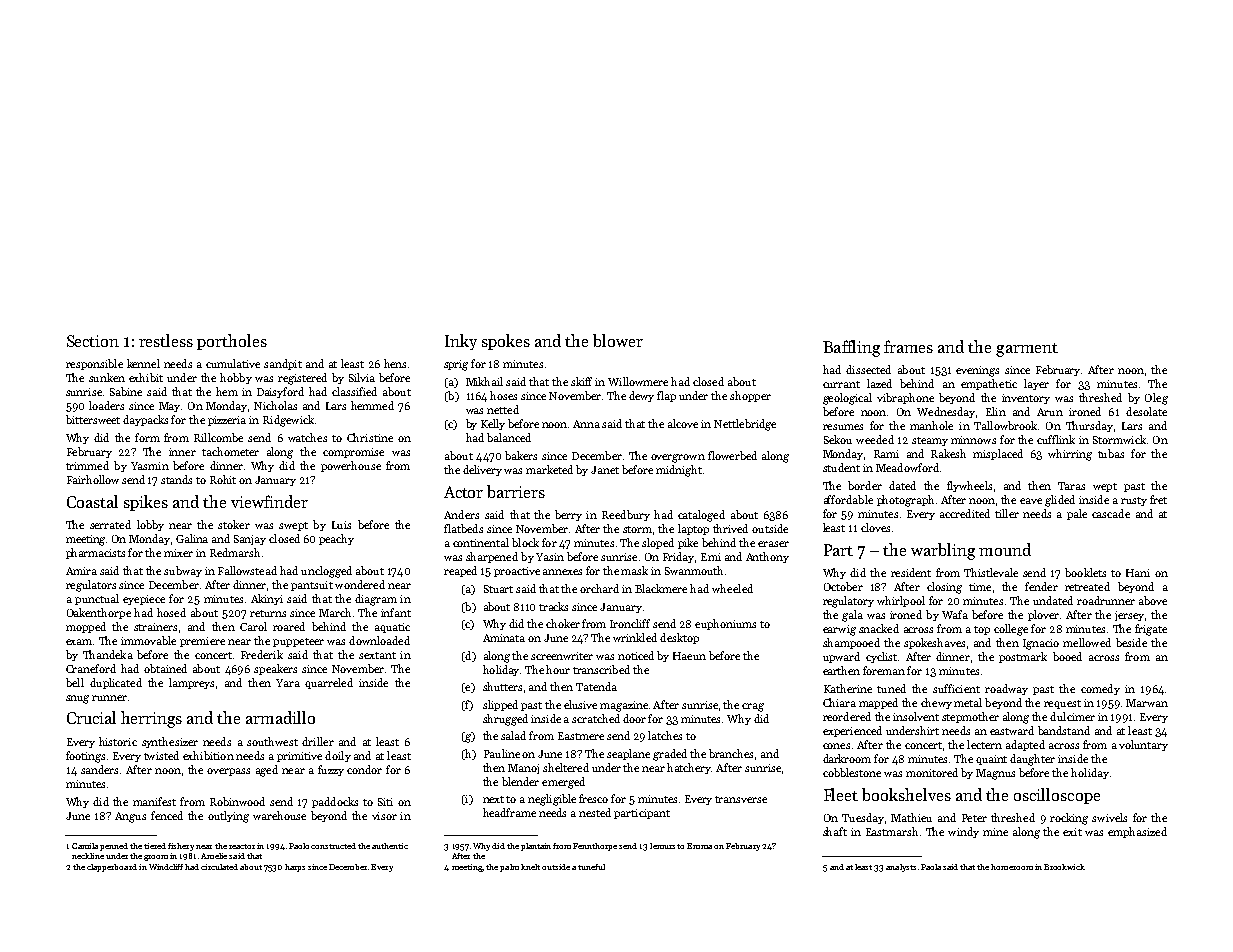 The width and height of the document is (1233, 952). Describe the element at coordinates (1071, 486) in the document. I see `Taras` at that location.
